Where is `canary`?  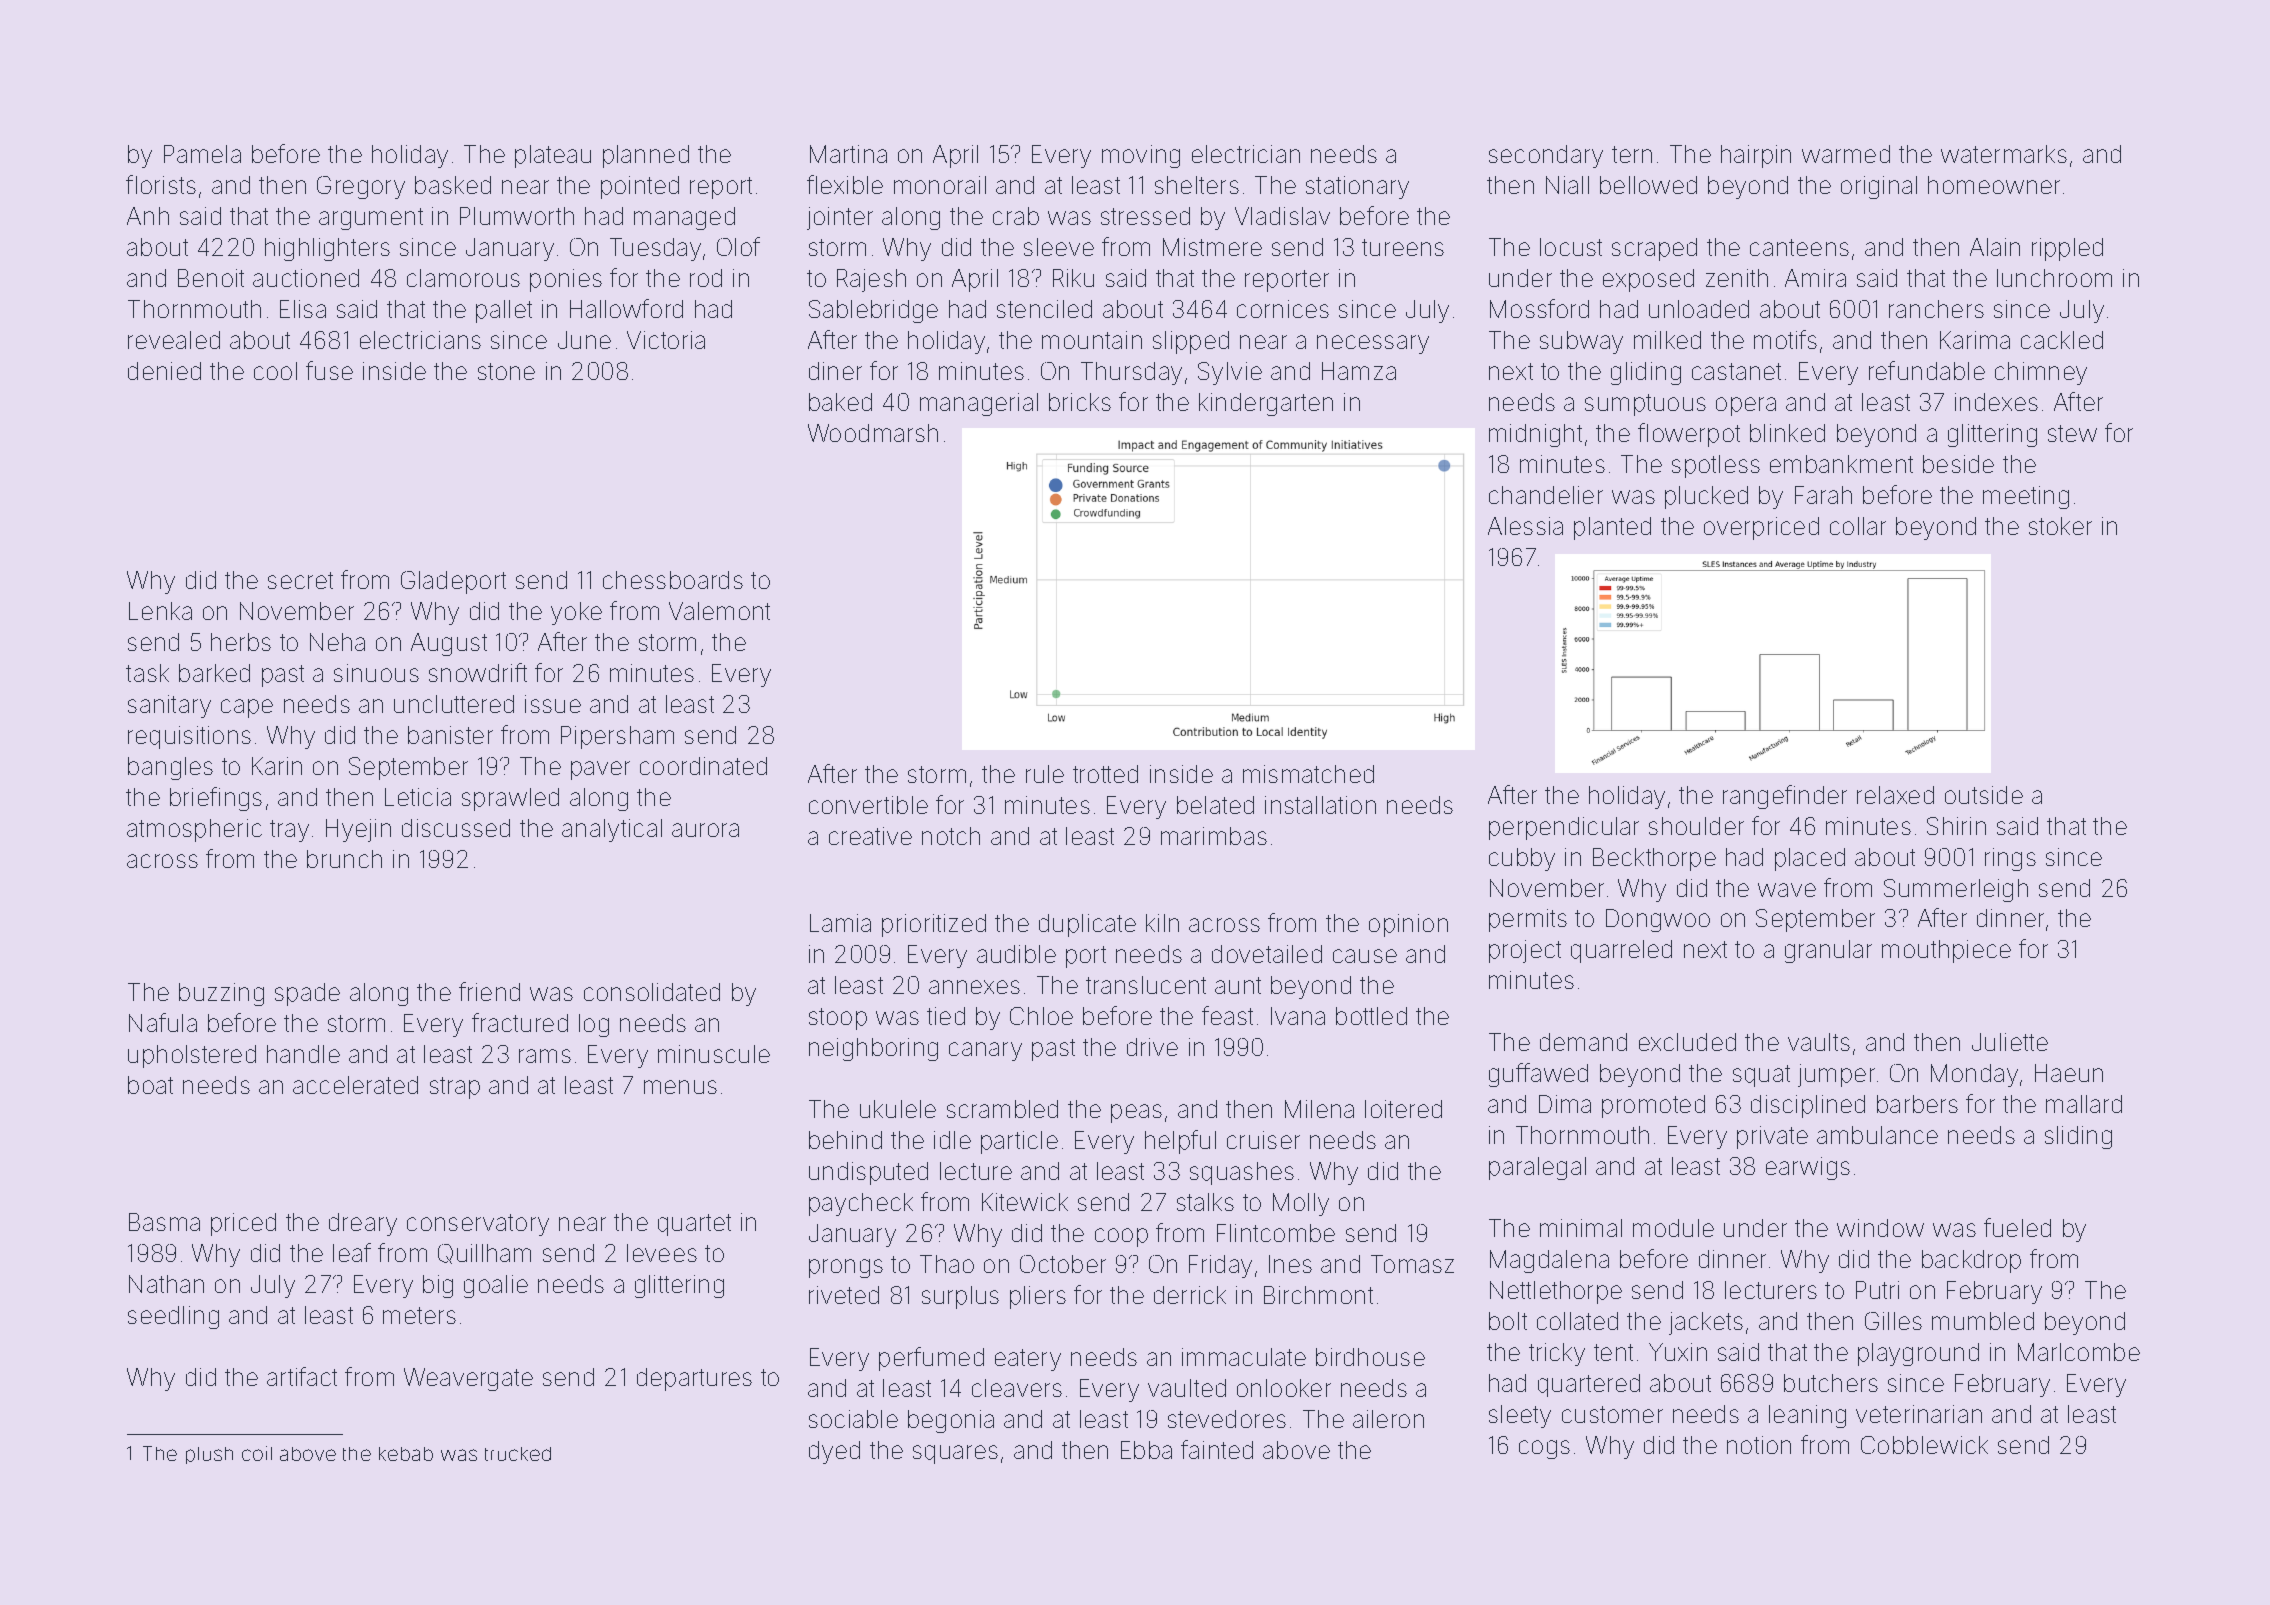 canary is located at coordinates (985, 1051).
